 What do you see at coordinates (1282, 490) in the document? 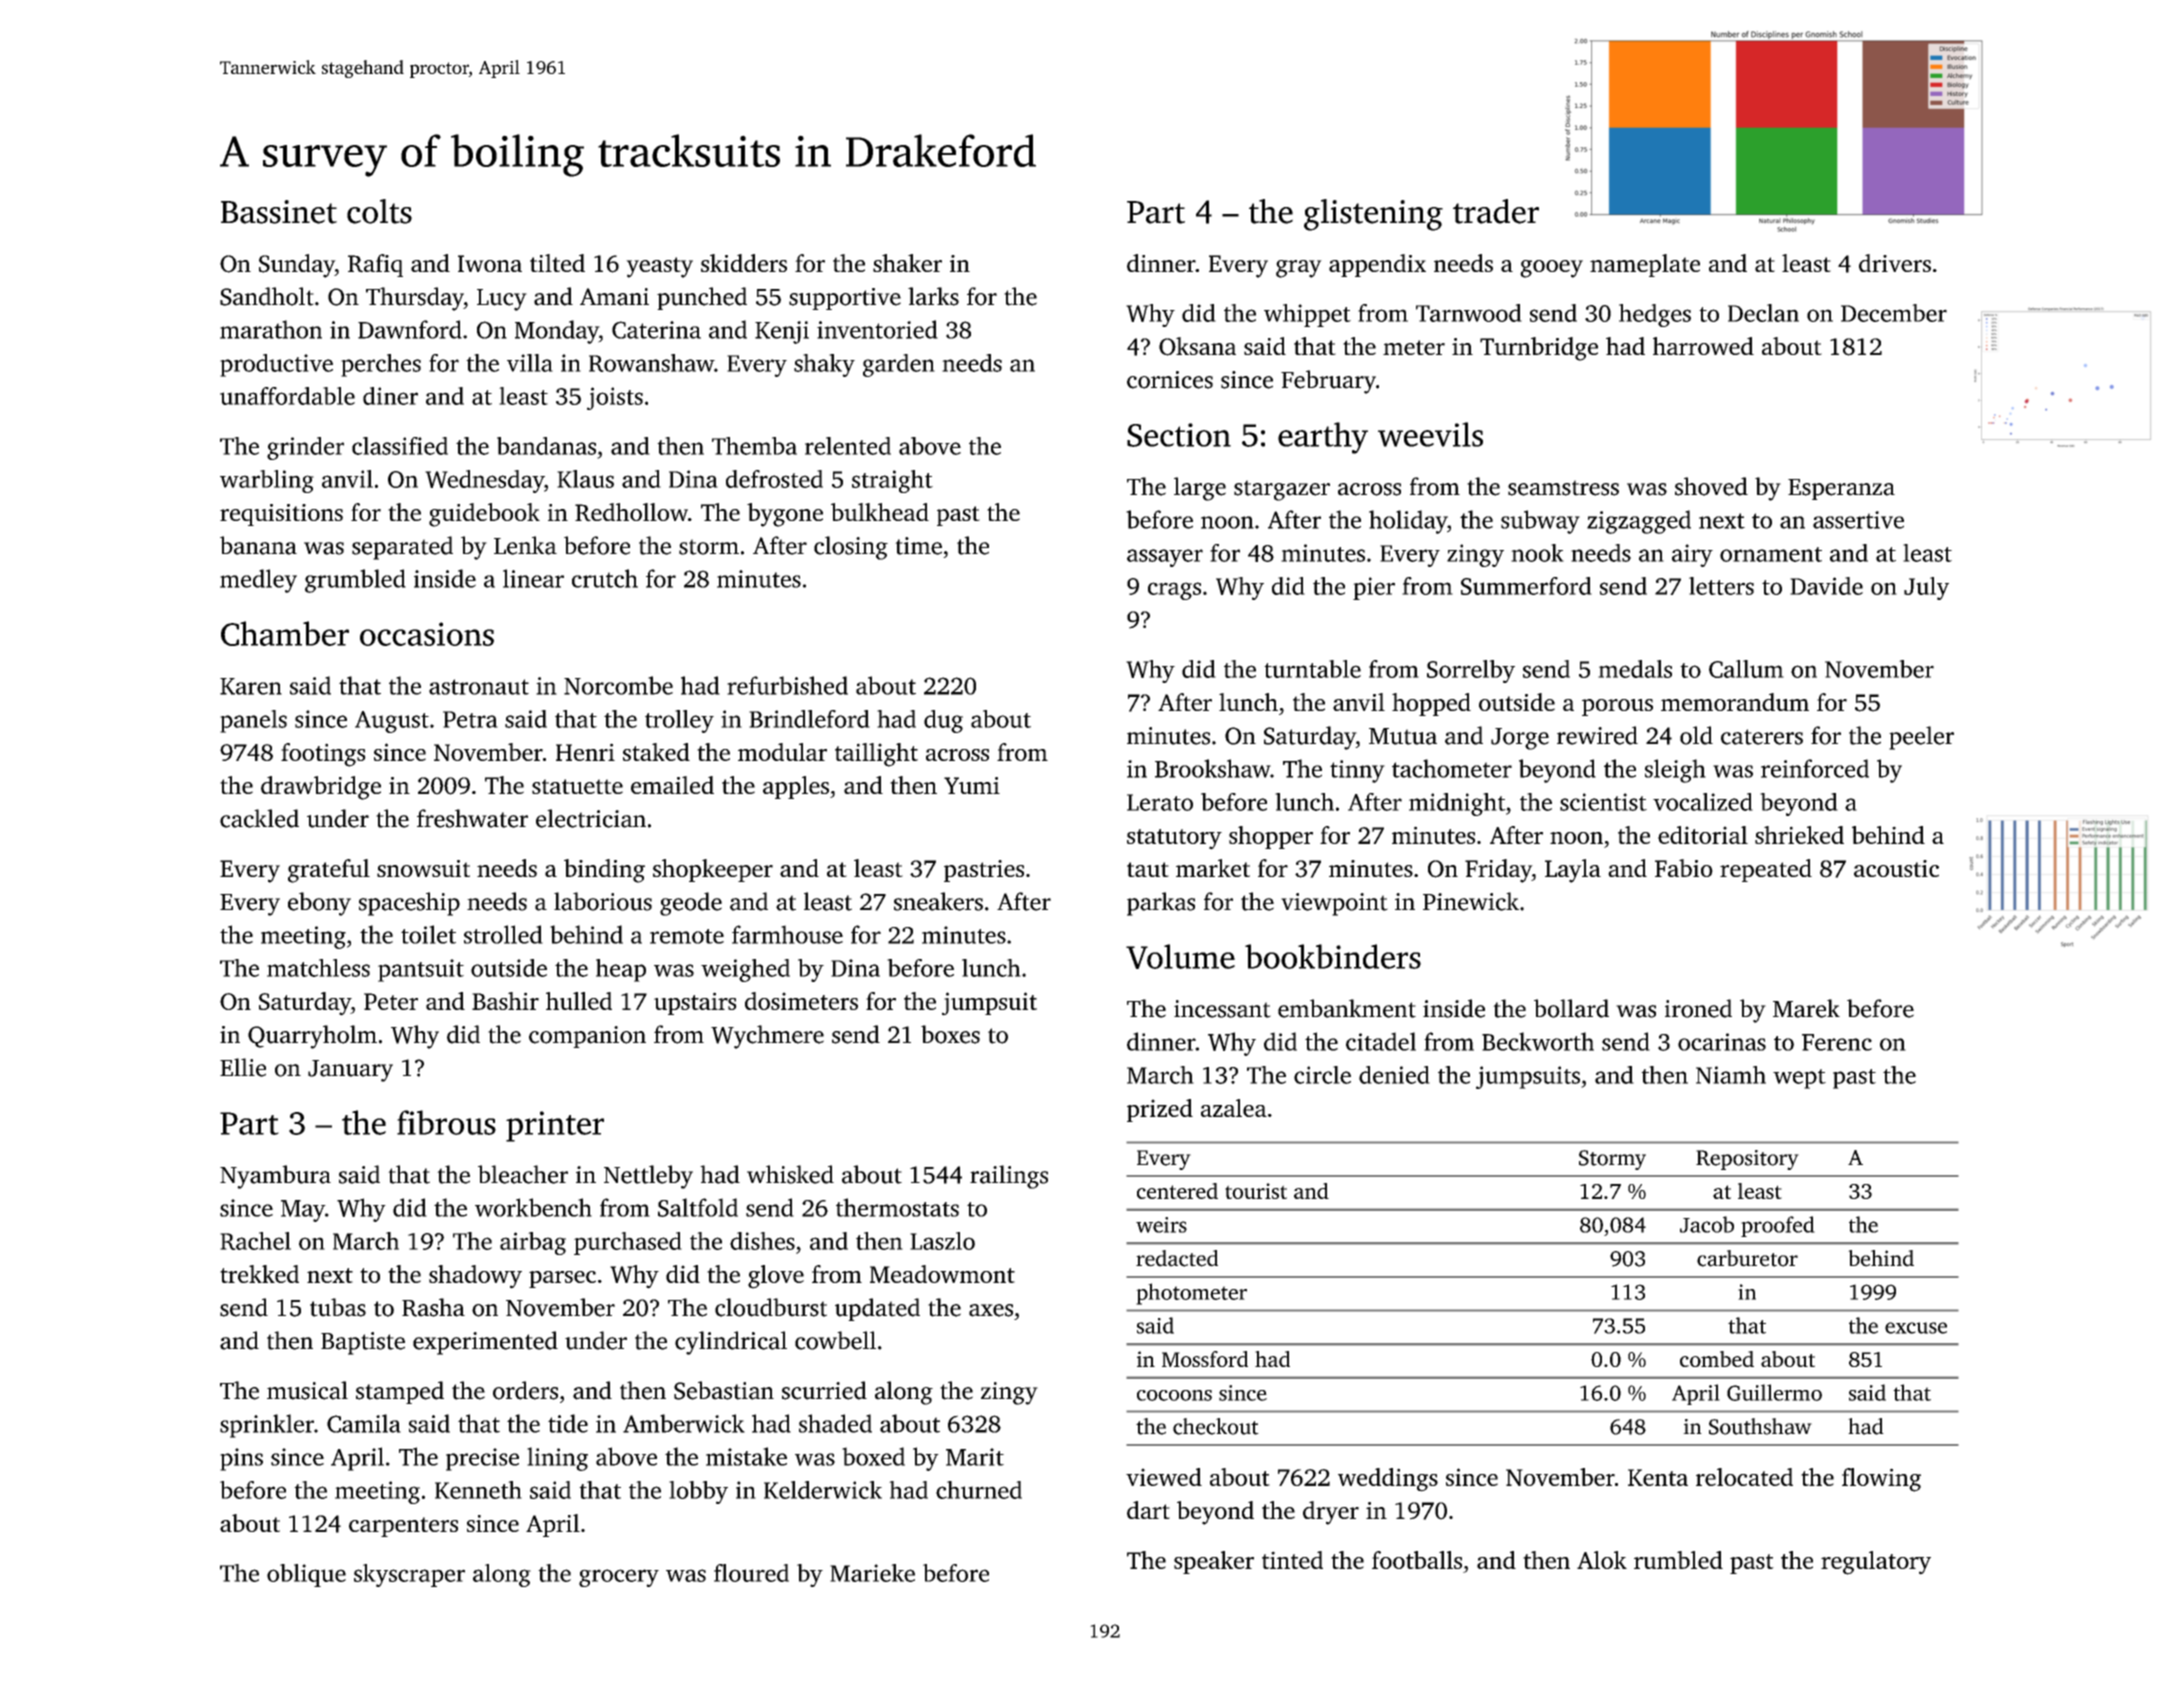
I see `stargazer` at bounding box center [1282, 490].
